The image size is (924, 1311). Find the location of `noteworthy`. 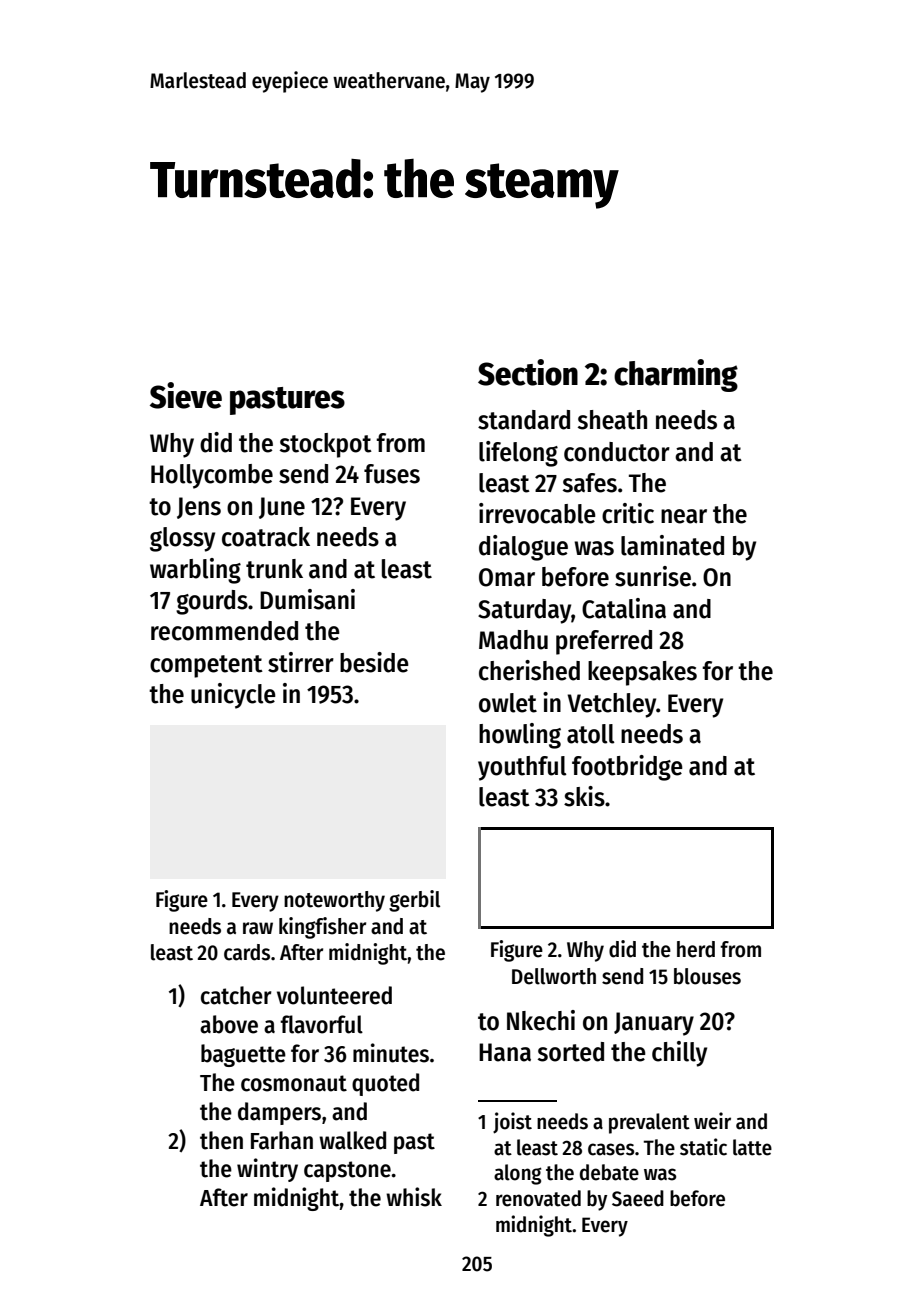

noteworthy is located at coordinates (334, 901).
